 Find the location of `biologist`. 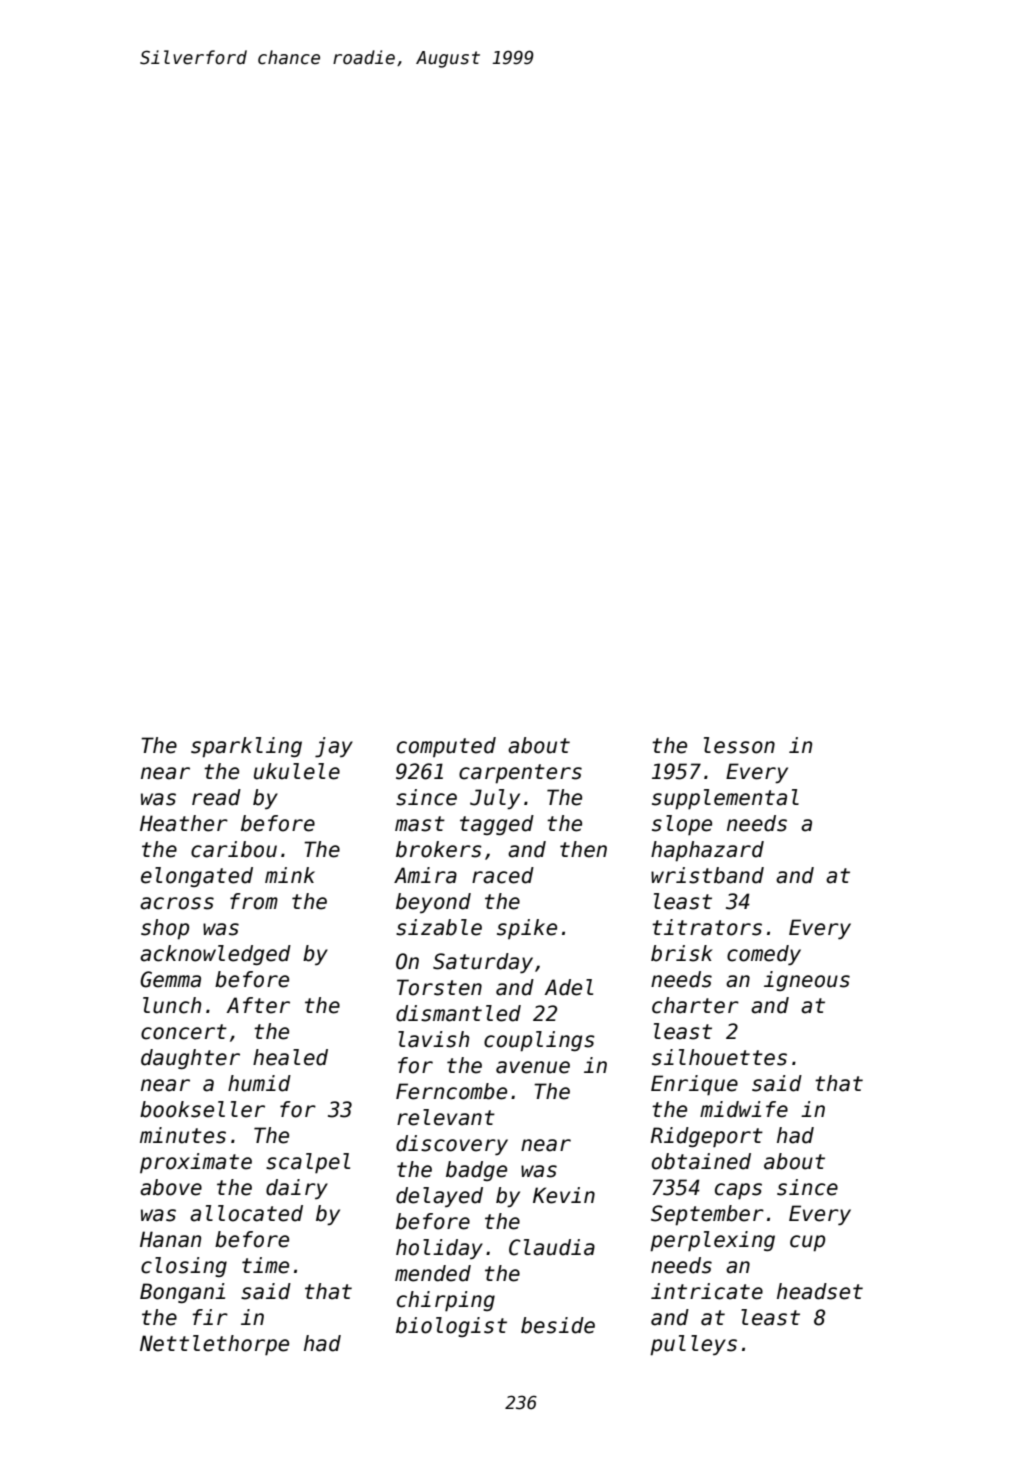

biologist is located at coordinates (451, 1327).
